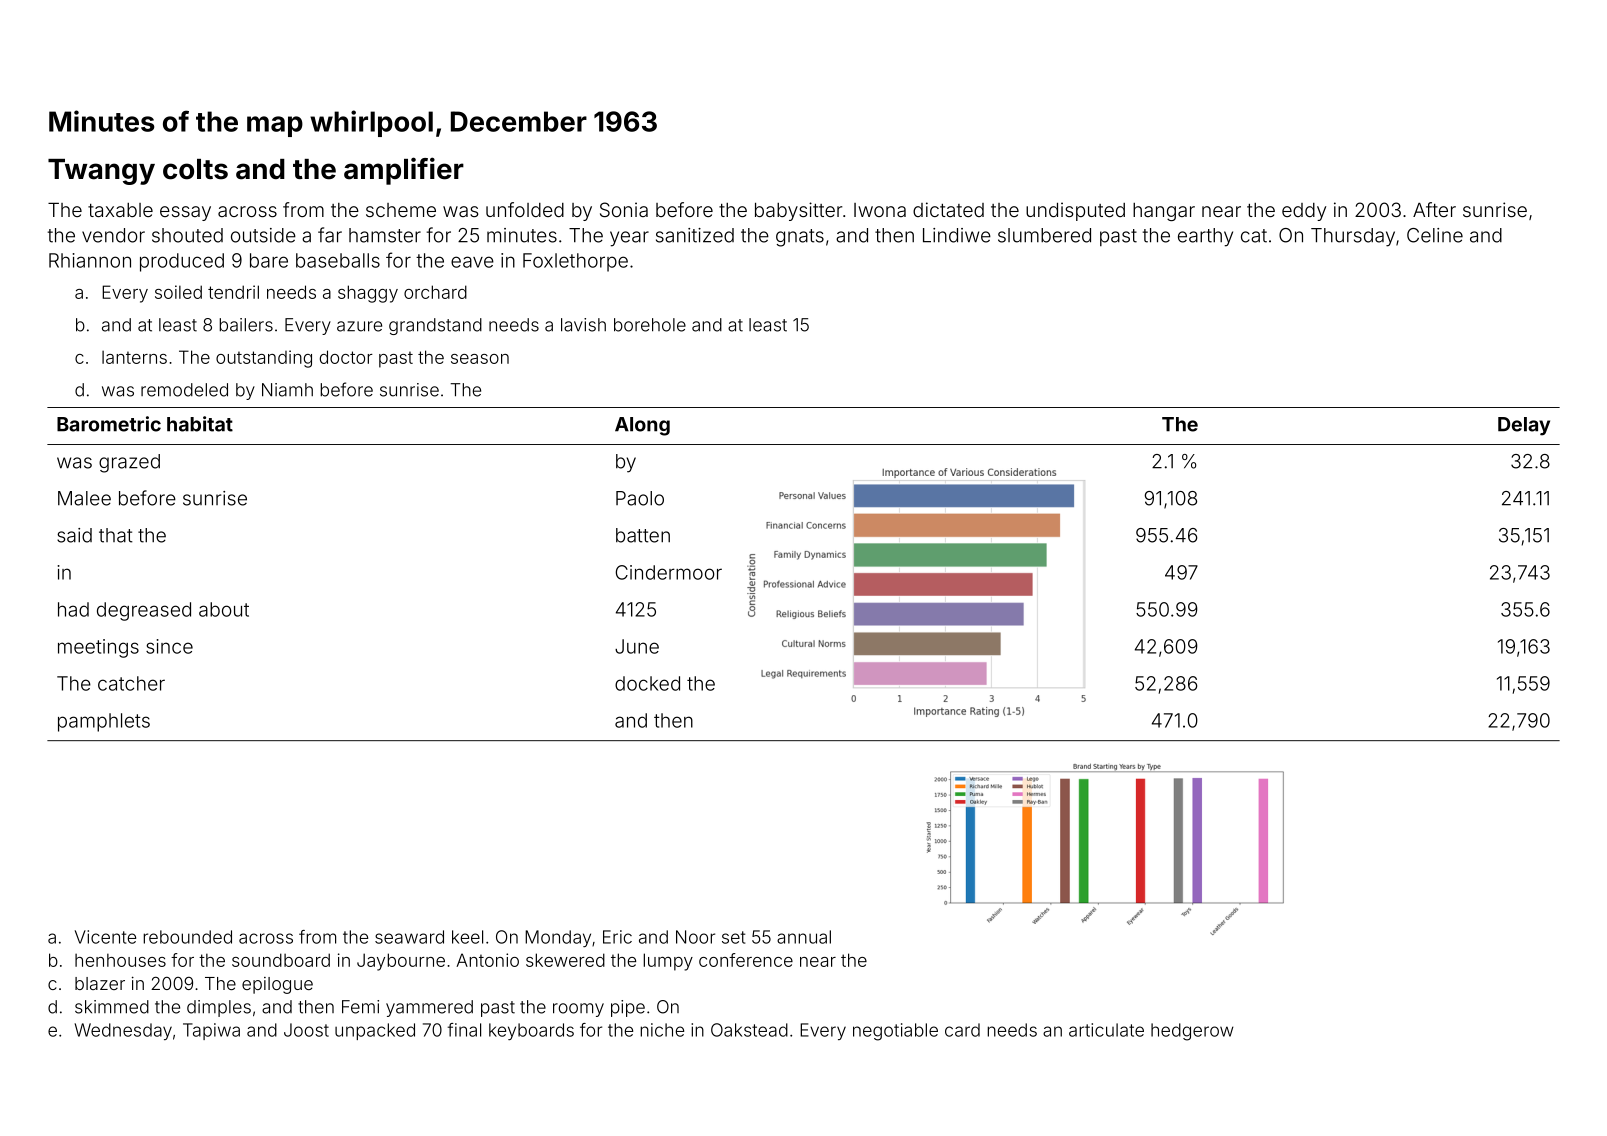 The height and width of the screenshot is (1136, 1607). What do you see at coordinates (104, 722) in the screenshot?
I see `pamphlets` at bounding box center [104, 722].
